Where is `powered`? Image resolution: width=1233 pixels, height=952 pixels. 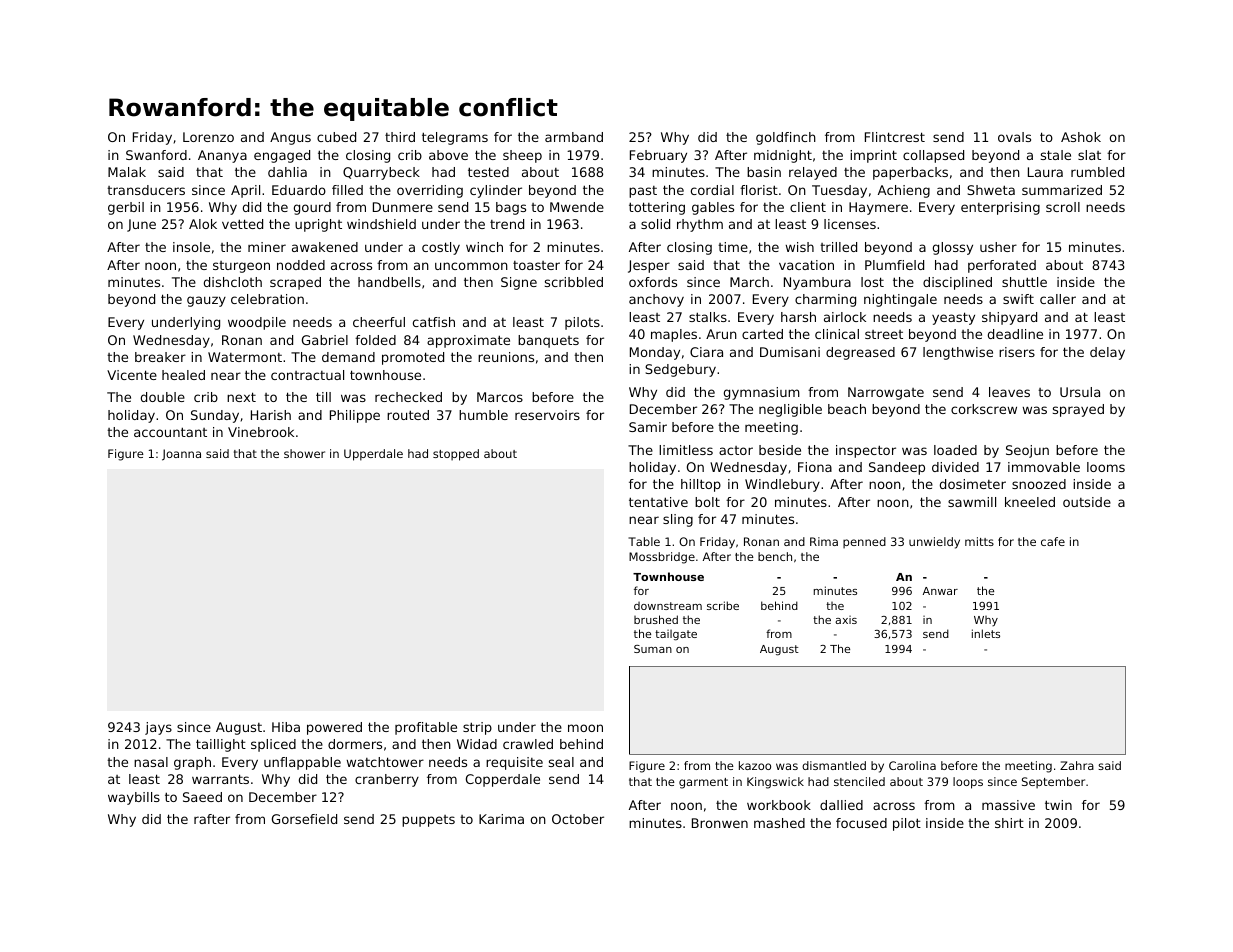 powered is located at coordinates (334, 728).
